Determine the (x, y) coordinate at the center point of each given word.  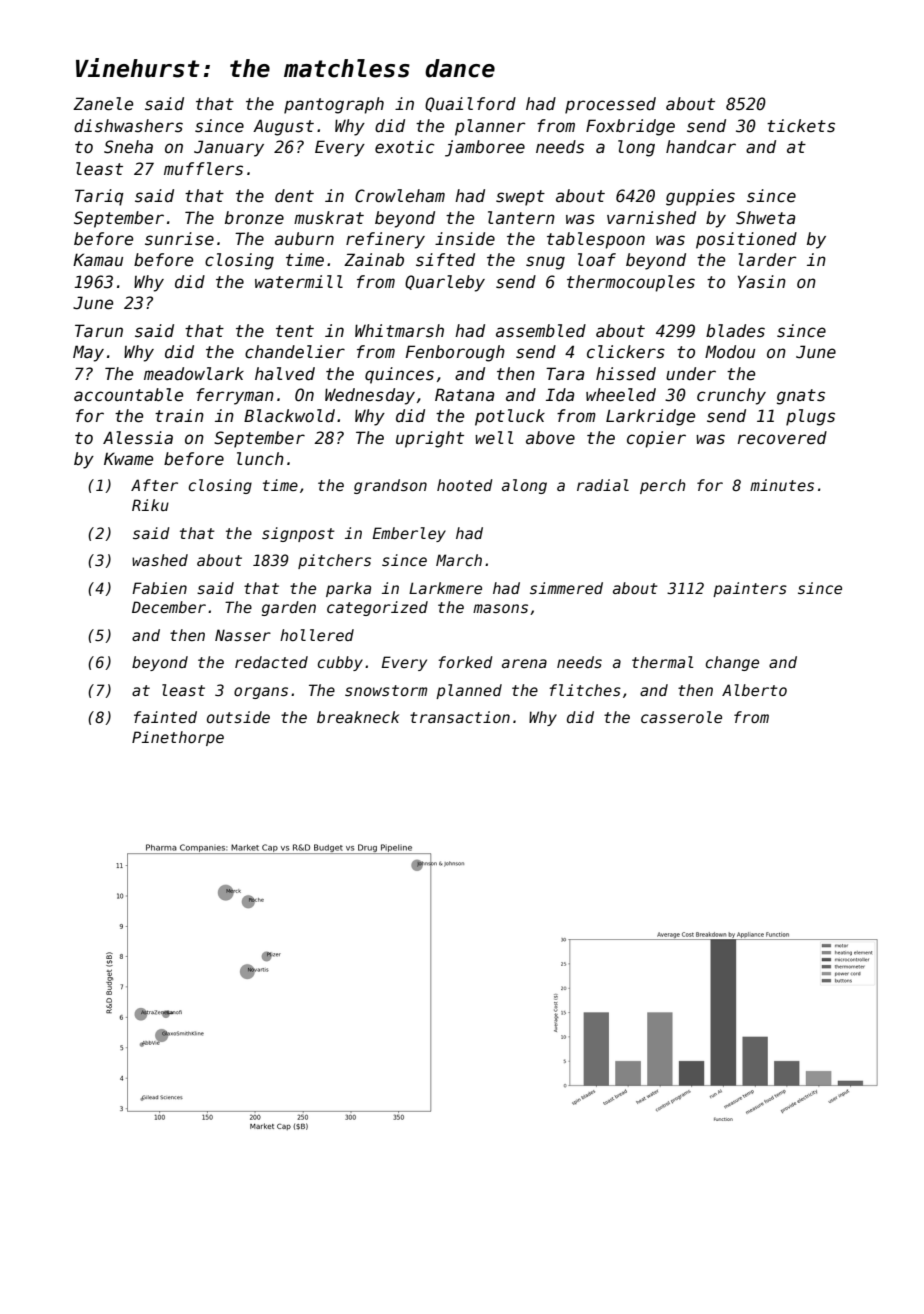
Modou (730, 352)
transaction (460, 717)
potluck (510, 417)
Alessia (138, 438)
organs (261, 693)
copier (656, 439)
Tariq (99, 197)
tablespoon (596, 240)
